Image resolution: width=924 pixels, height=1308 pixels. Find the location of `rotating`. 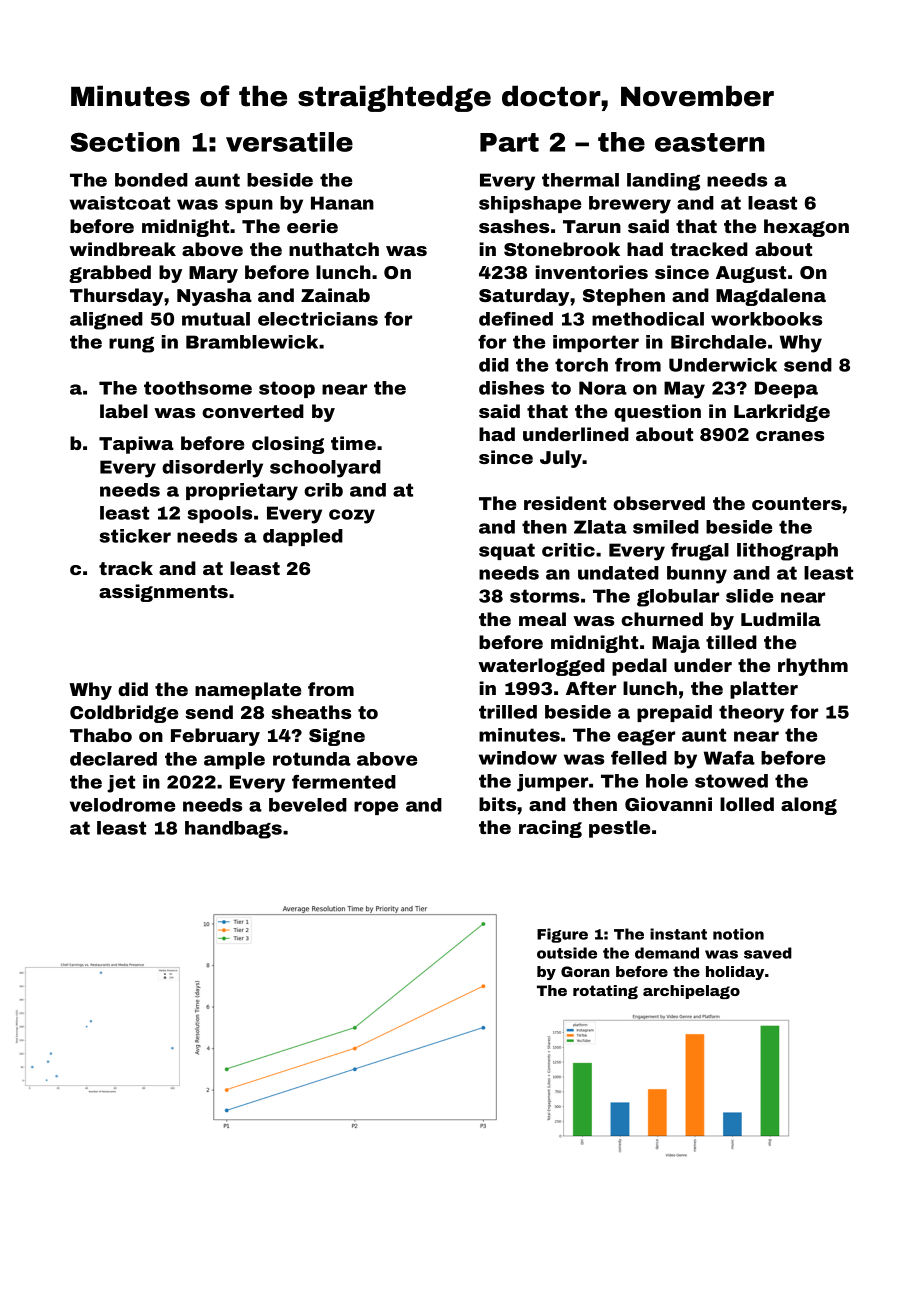

rotating is located at coordinates (605, 992).
